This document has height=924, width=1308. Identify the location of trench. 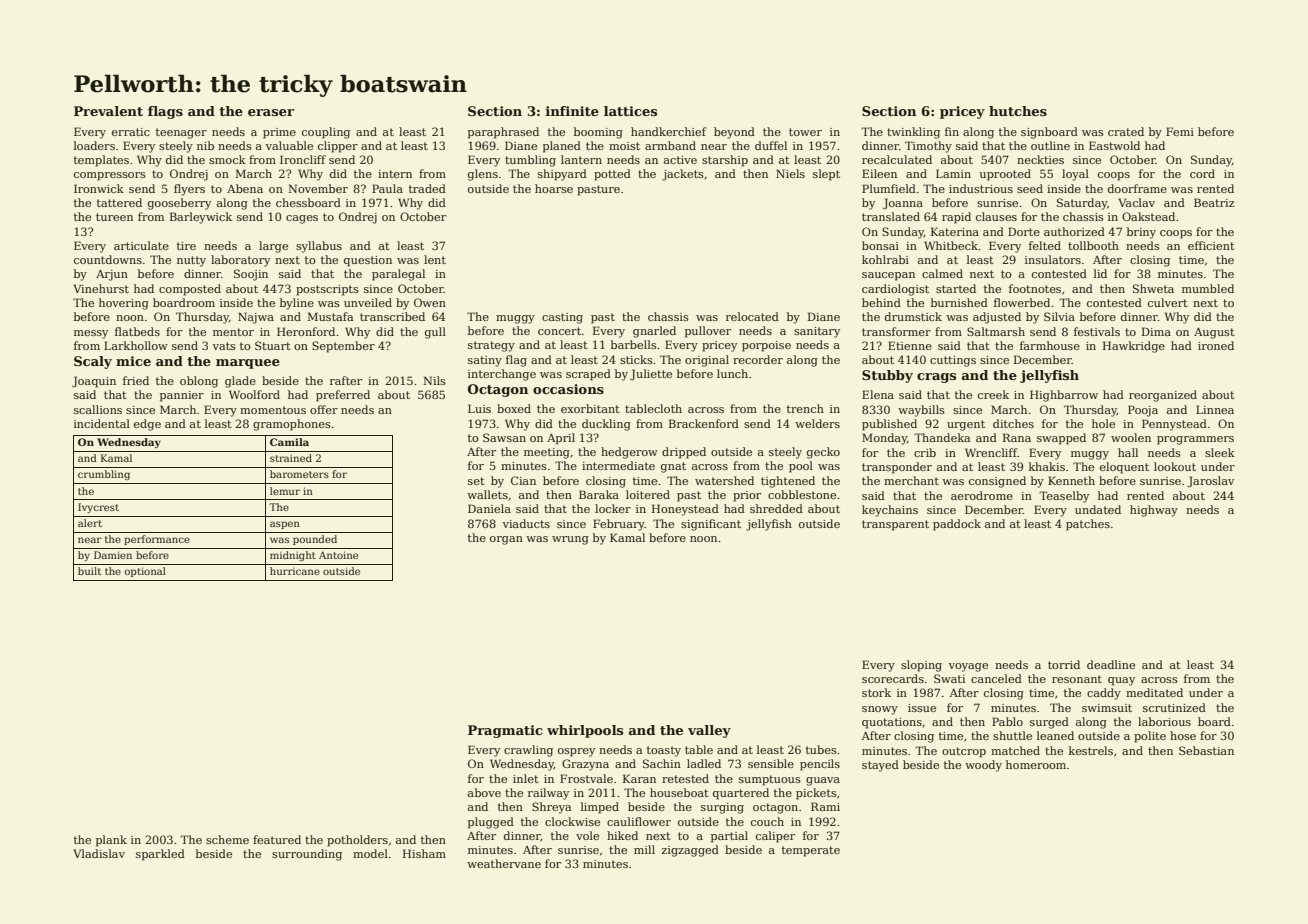
(805, 408).
